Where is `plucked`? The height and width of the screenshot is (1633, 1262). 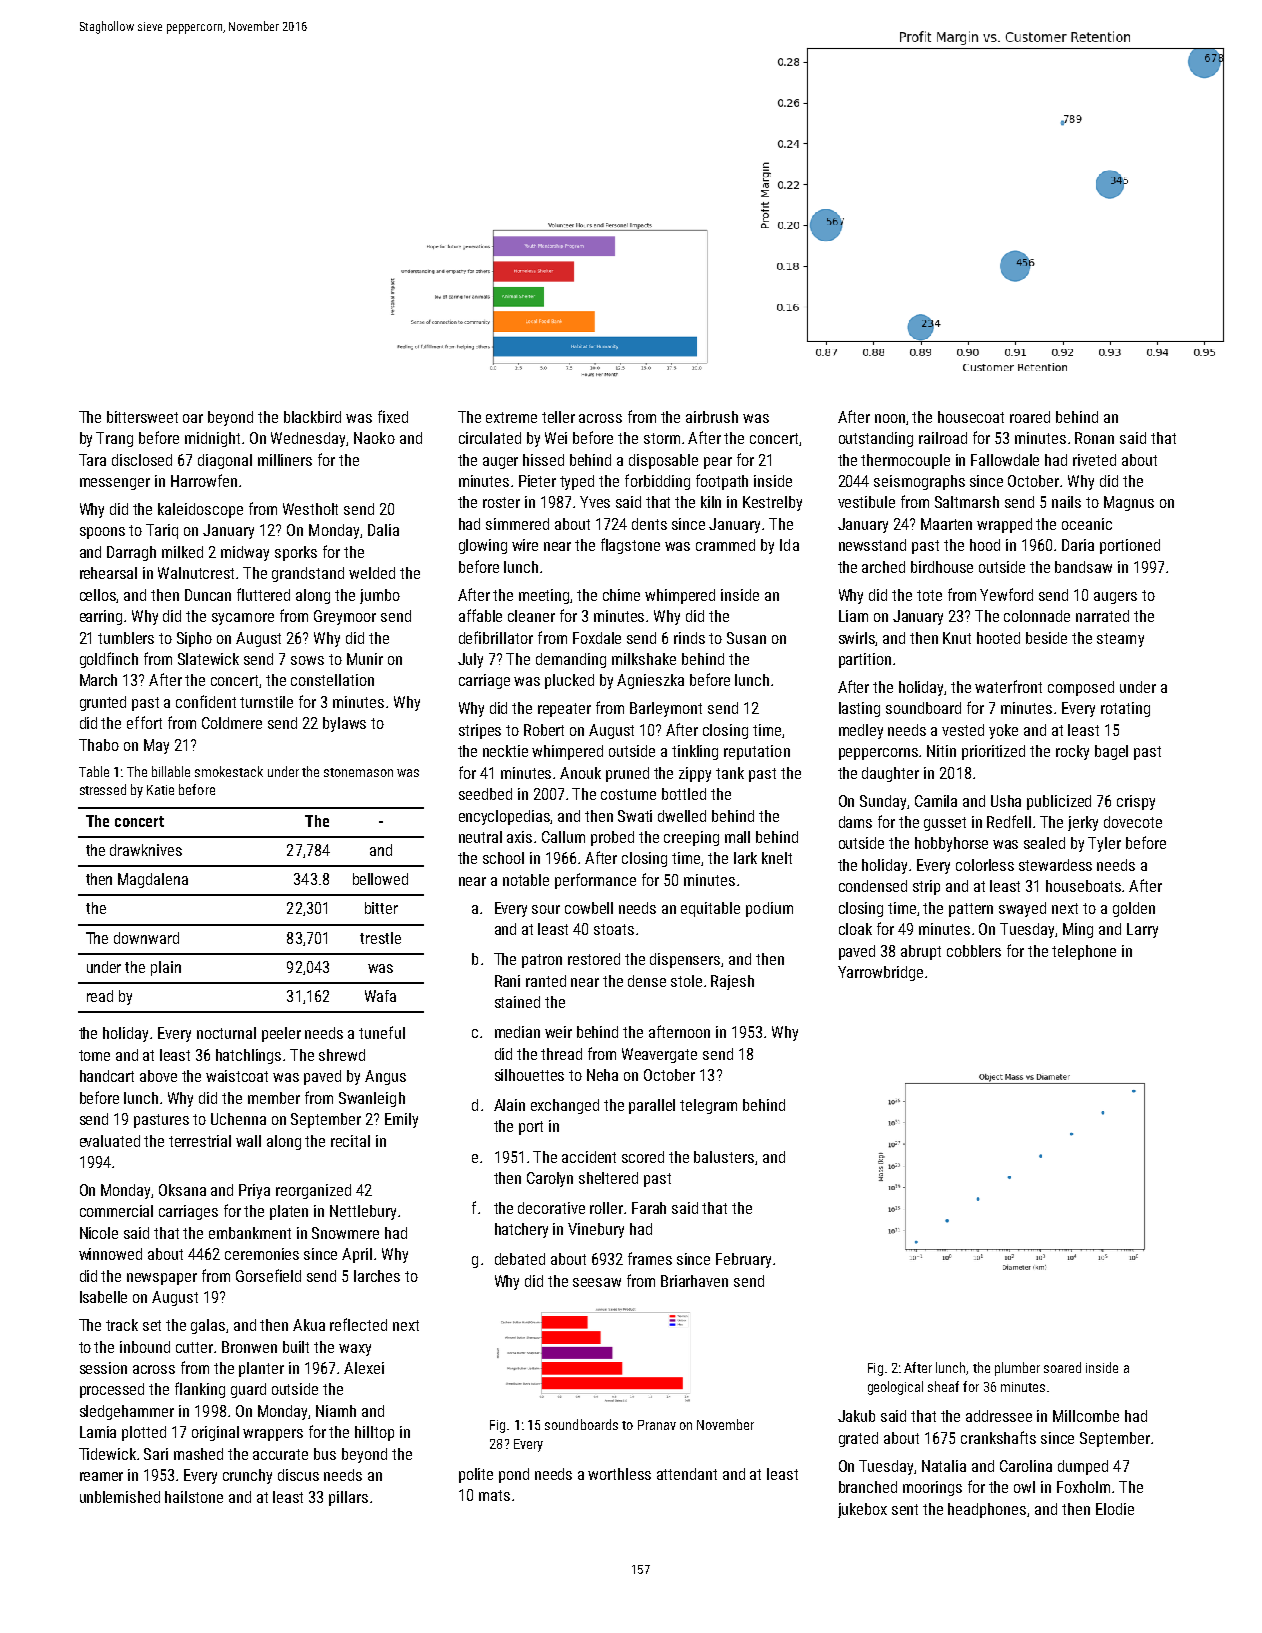
plucked is located at coordinates (569, 681).
